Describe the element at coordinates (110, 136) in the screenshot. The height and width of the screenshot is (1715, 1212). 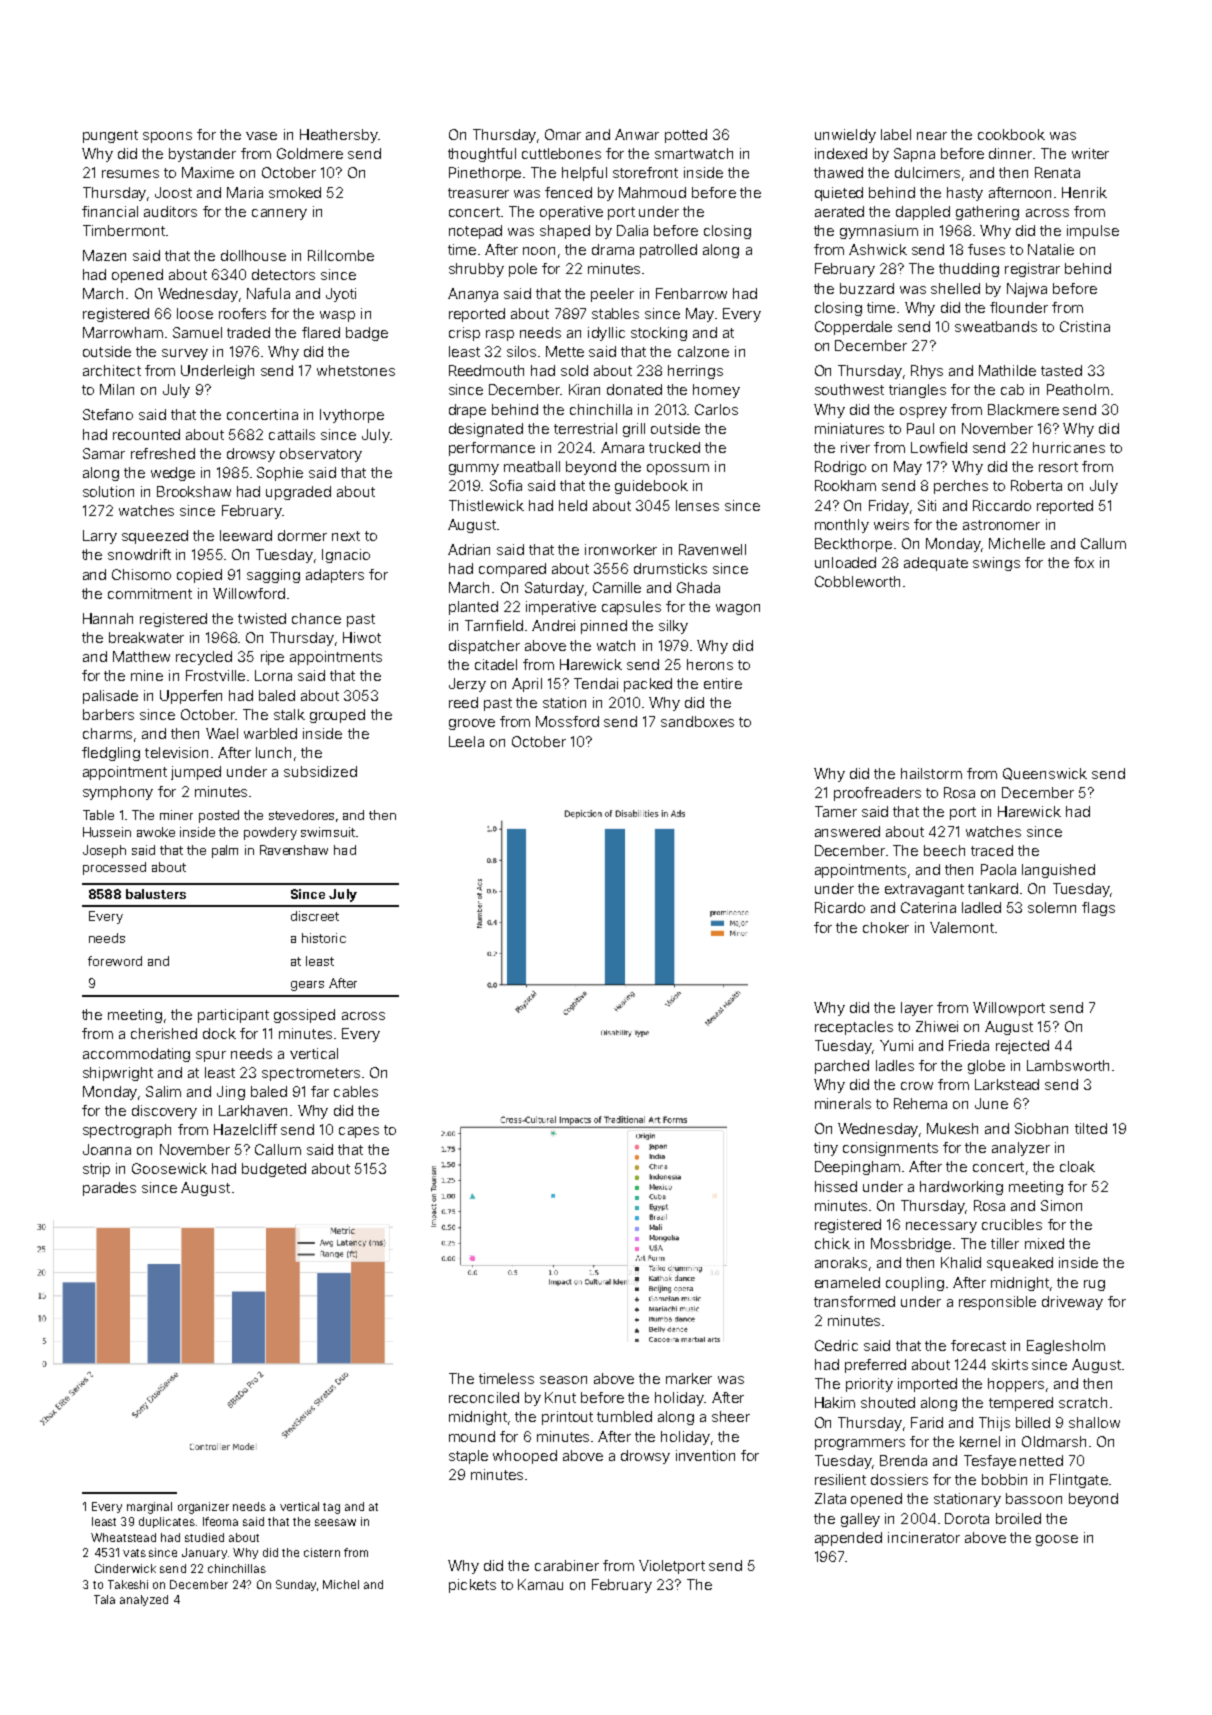
I see `pungent` at that location.
